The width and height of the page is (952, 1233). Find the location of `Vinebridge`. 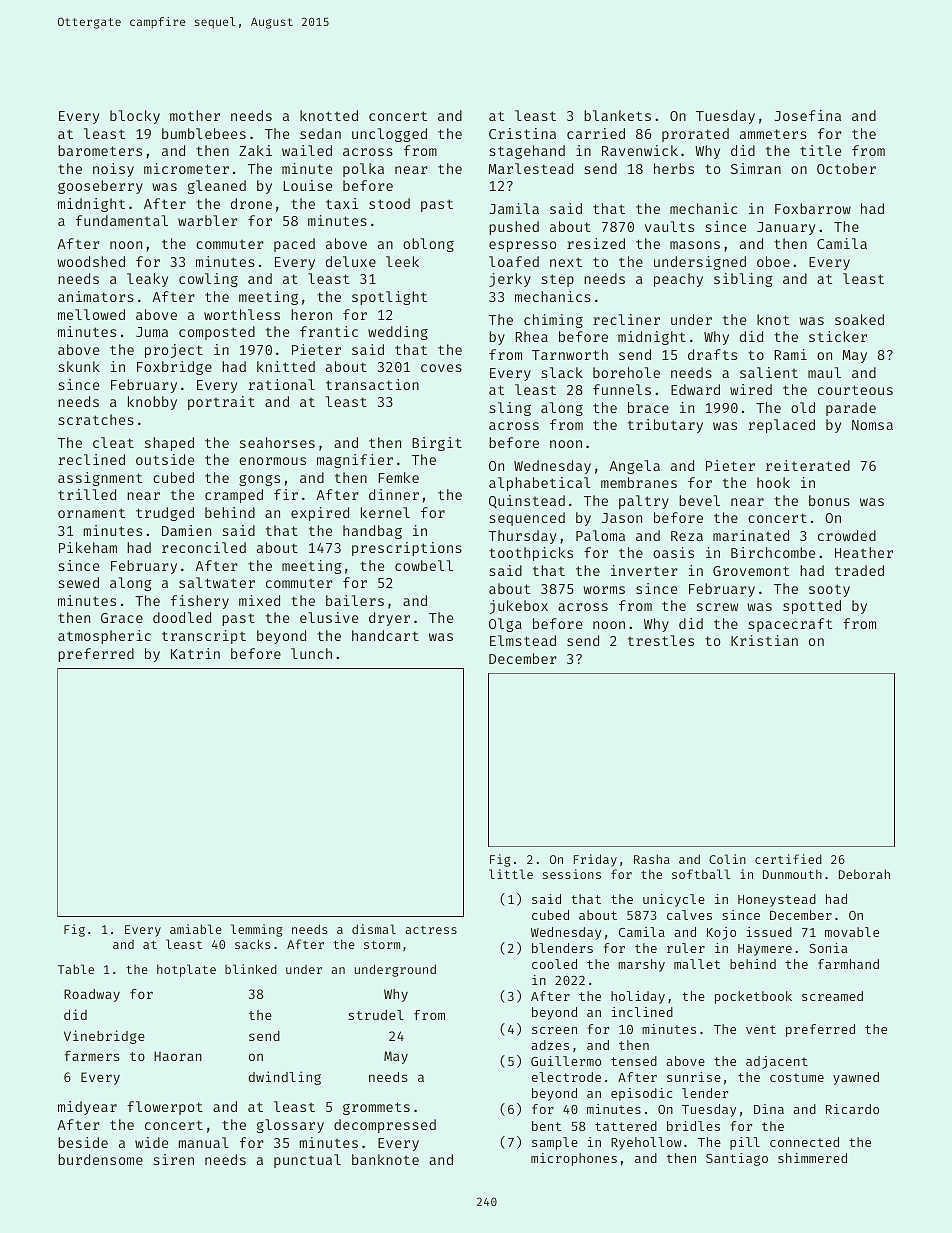

Vinebridge is located at coordinates (104, 1037).
